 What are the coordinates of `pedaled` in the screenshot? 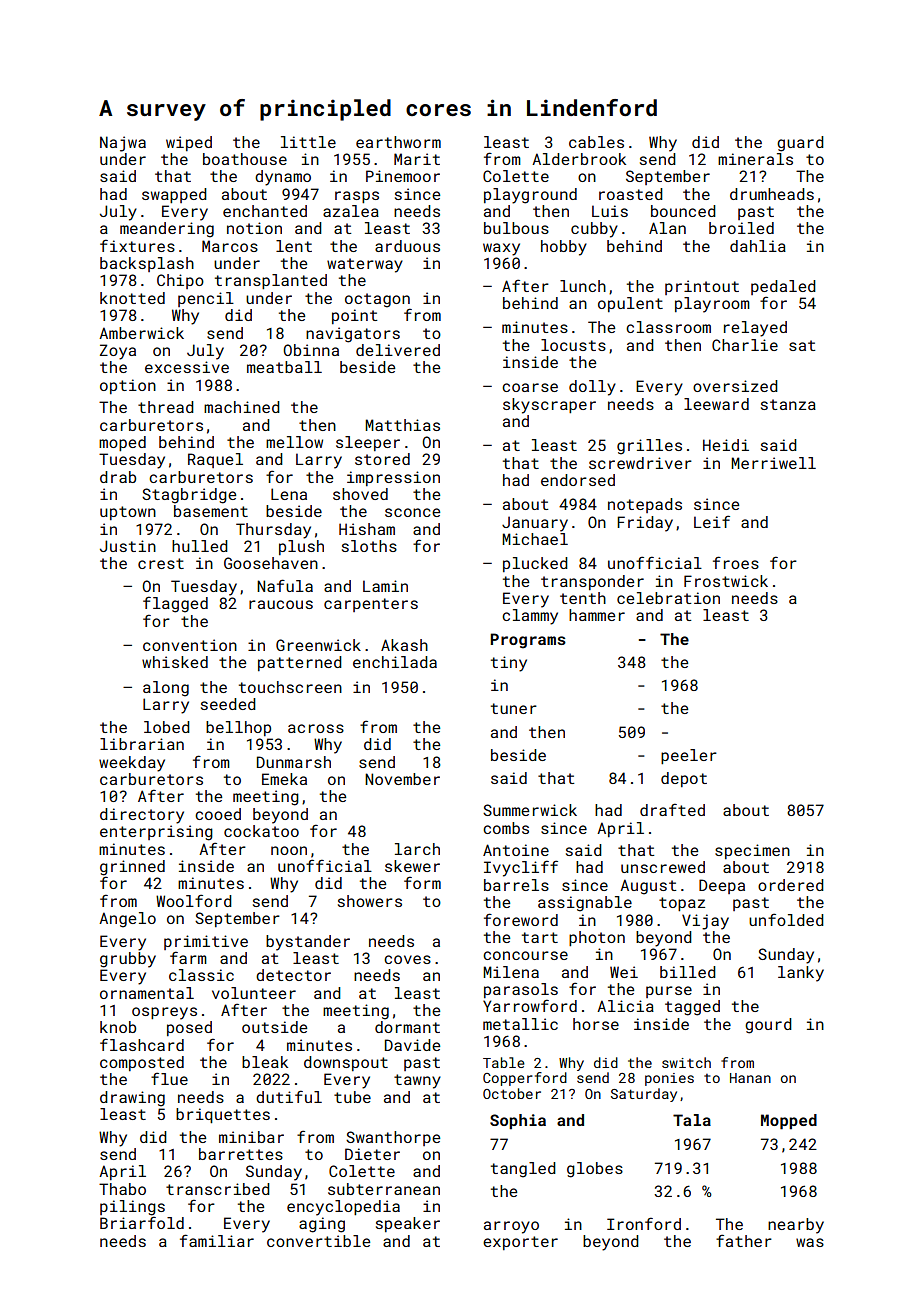 It's located at (783, 287).
